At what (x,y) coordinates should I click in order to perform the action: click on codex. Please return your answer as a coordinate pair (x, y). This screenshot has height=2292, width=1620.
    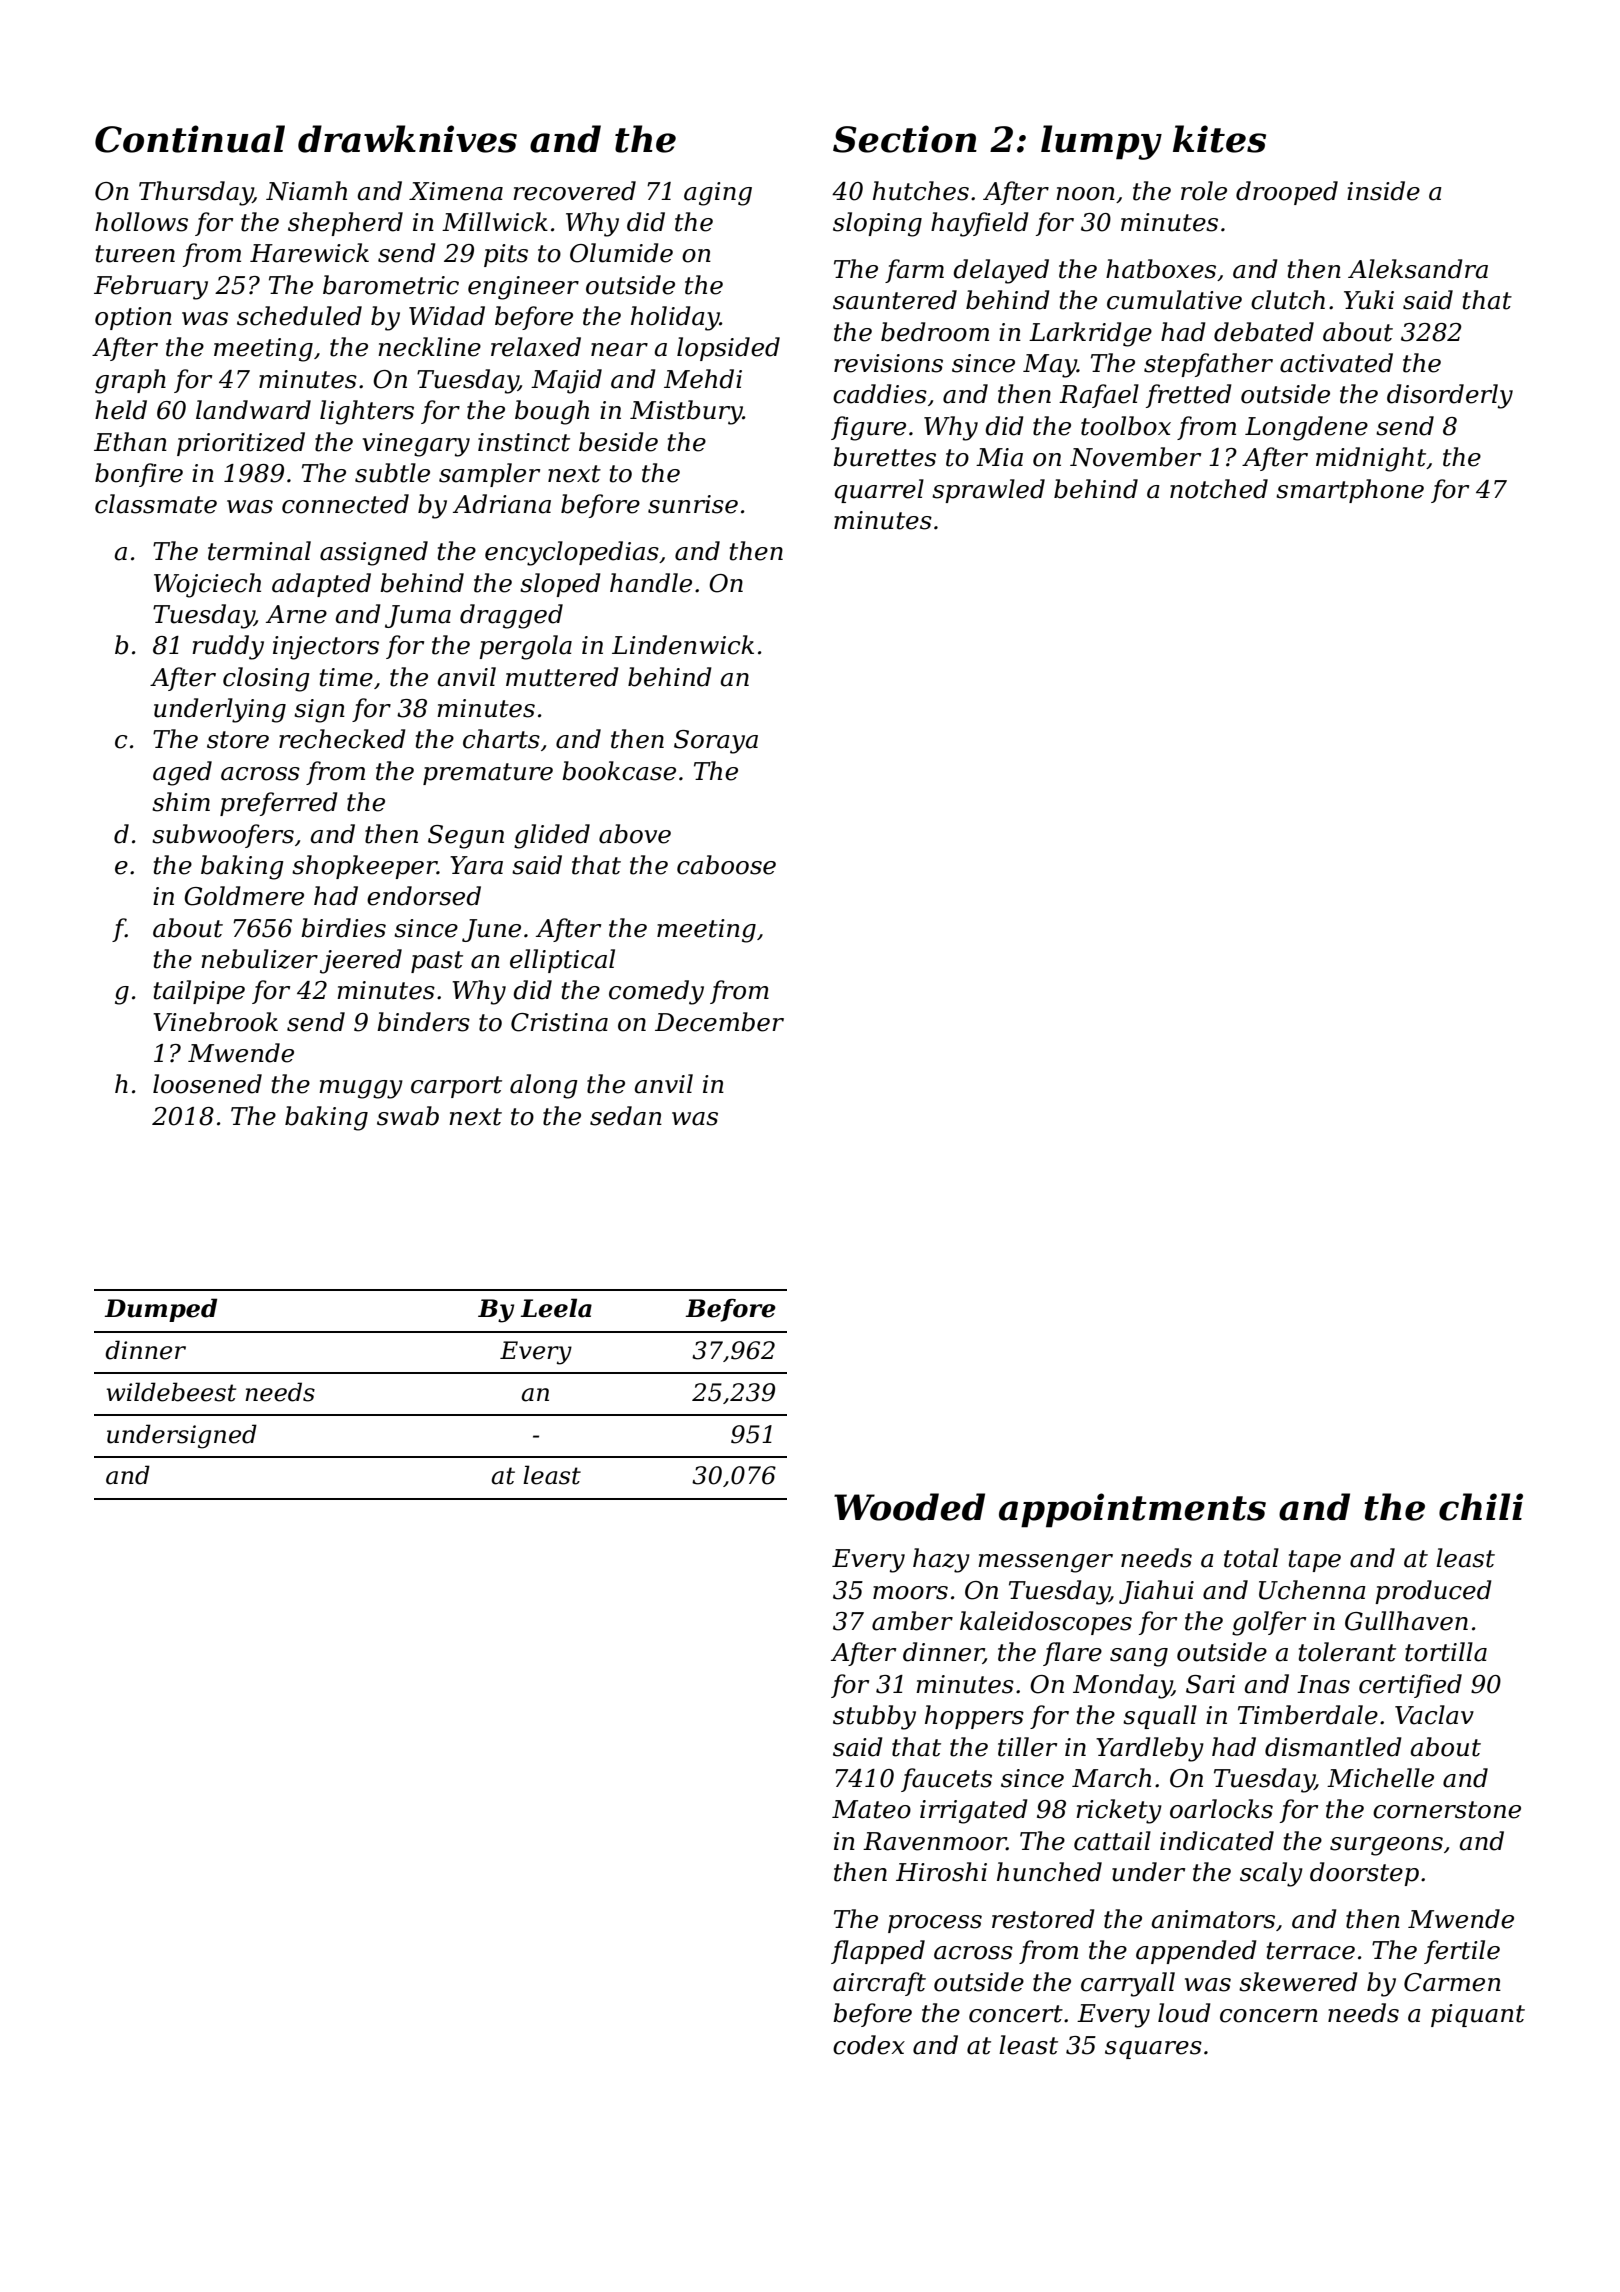
    Looking at the image, I should click on (869, 2045).
